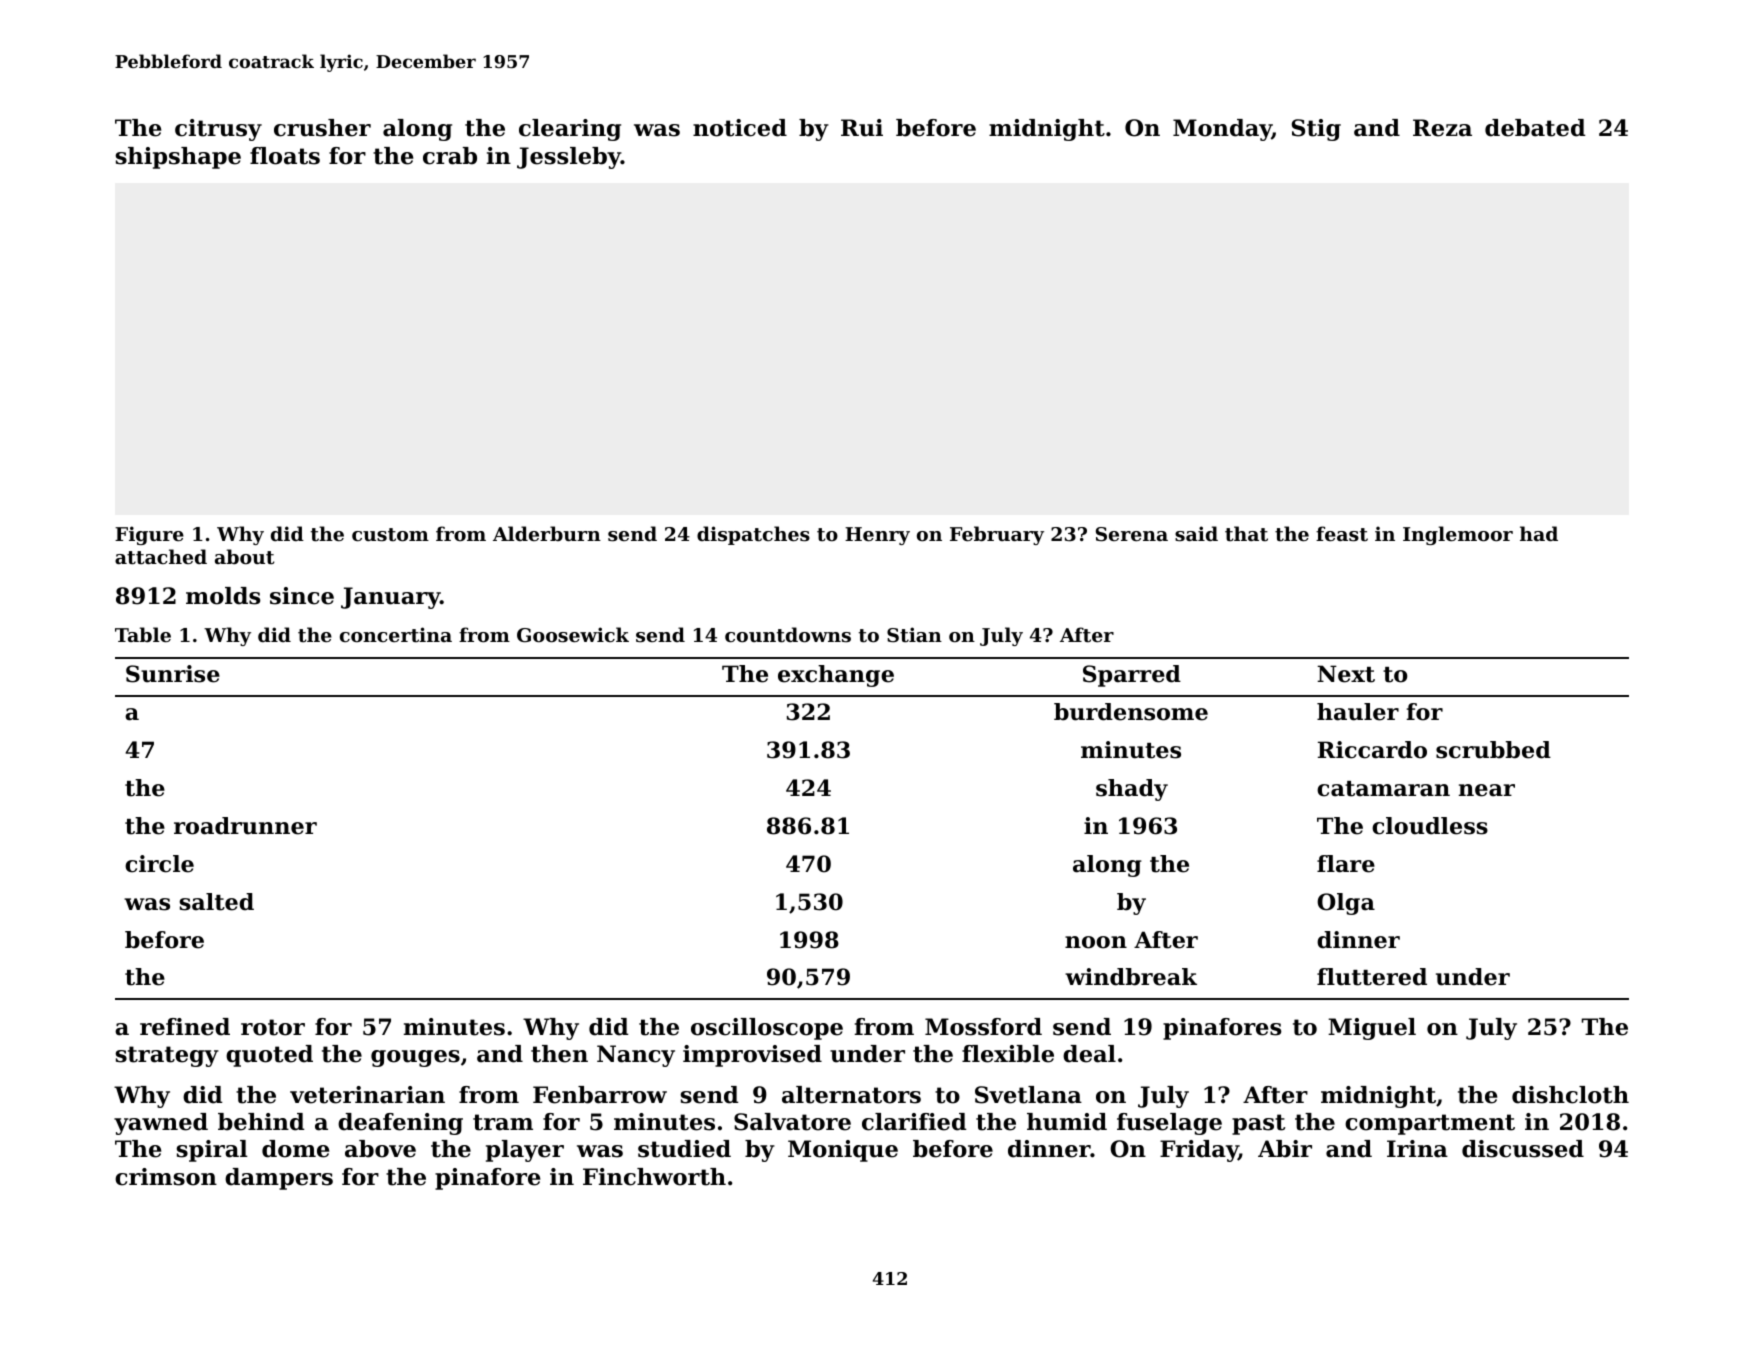 This image has height=1347, width=1744. What do you see at coordinates (740, 128) in the image?
I see `noticed` at bounding box center [740, 128].
